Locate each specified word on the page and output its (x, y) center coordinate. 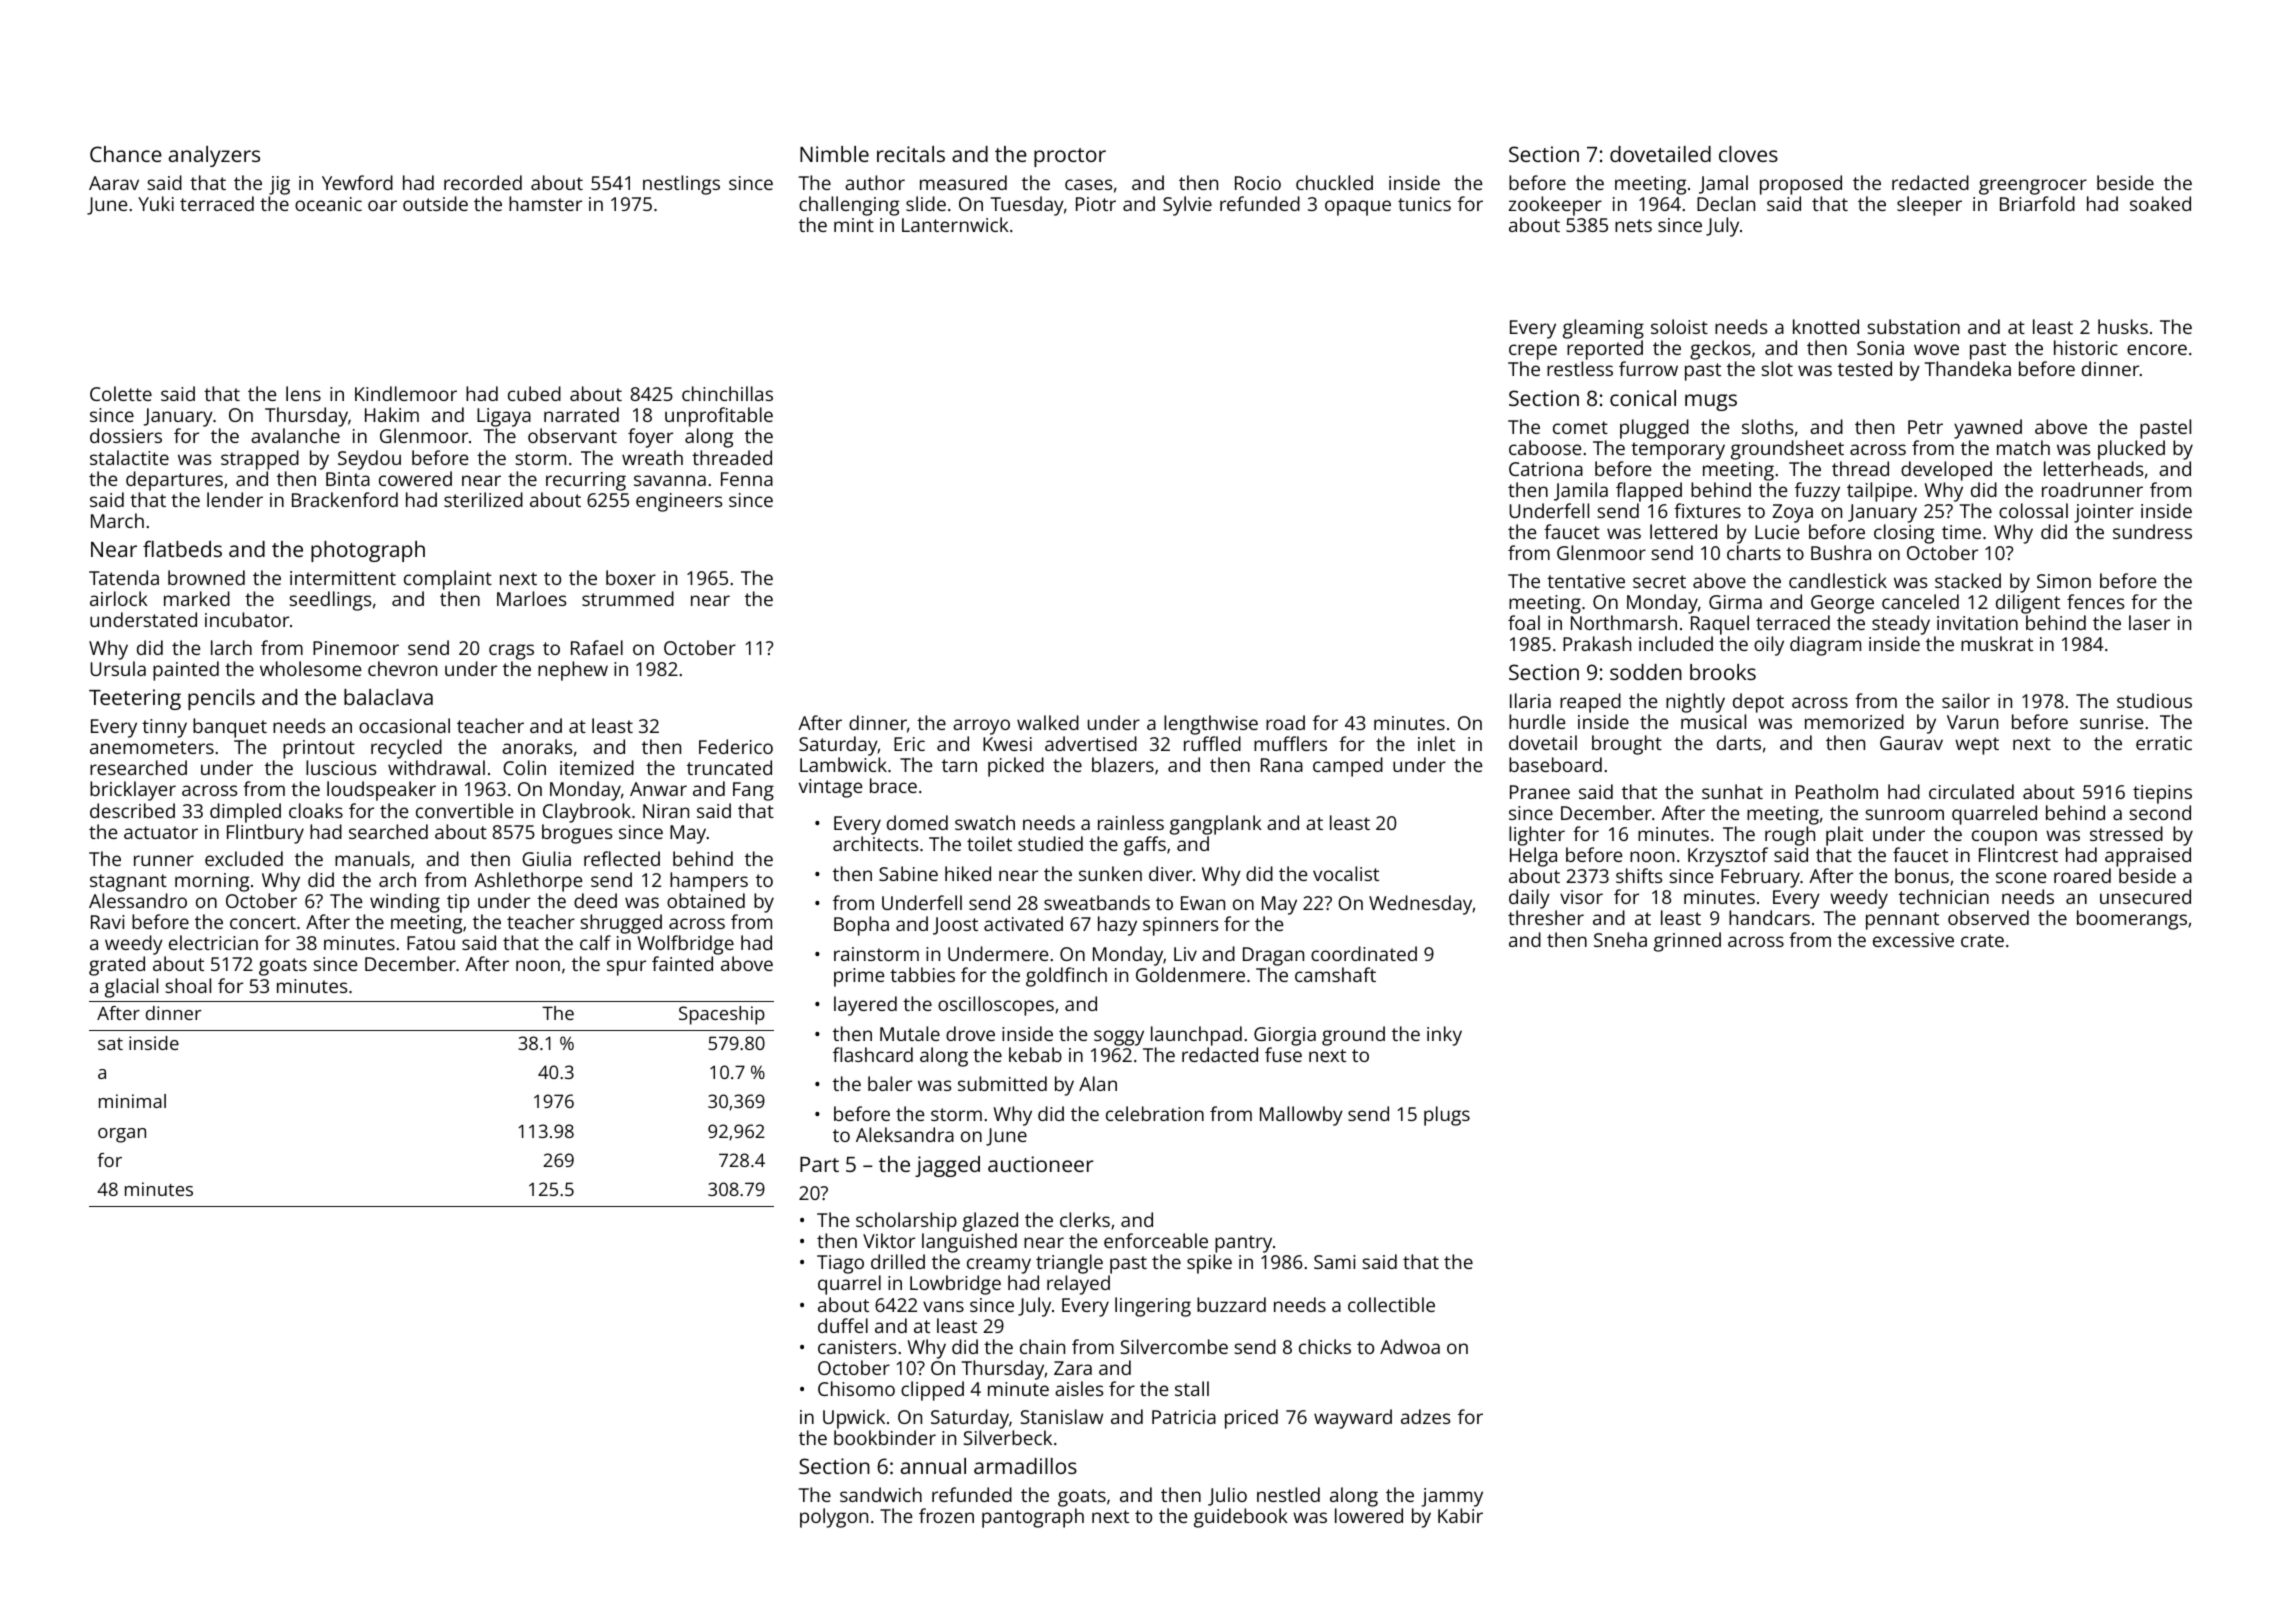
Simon (2064, 581)
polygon (834, 1518)
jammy (1452, 1497)
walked (1048, 722)
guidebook (1241, 1518)
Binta (348, 479)
